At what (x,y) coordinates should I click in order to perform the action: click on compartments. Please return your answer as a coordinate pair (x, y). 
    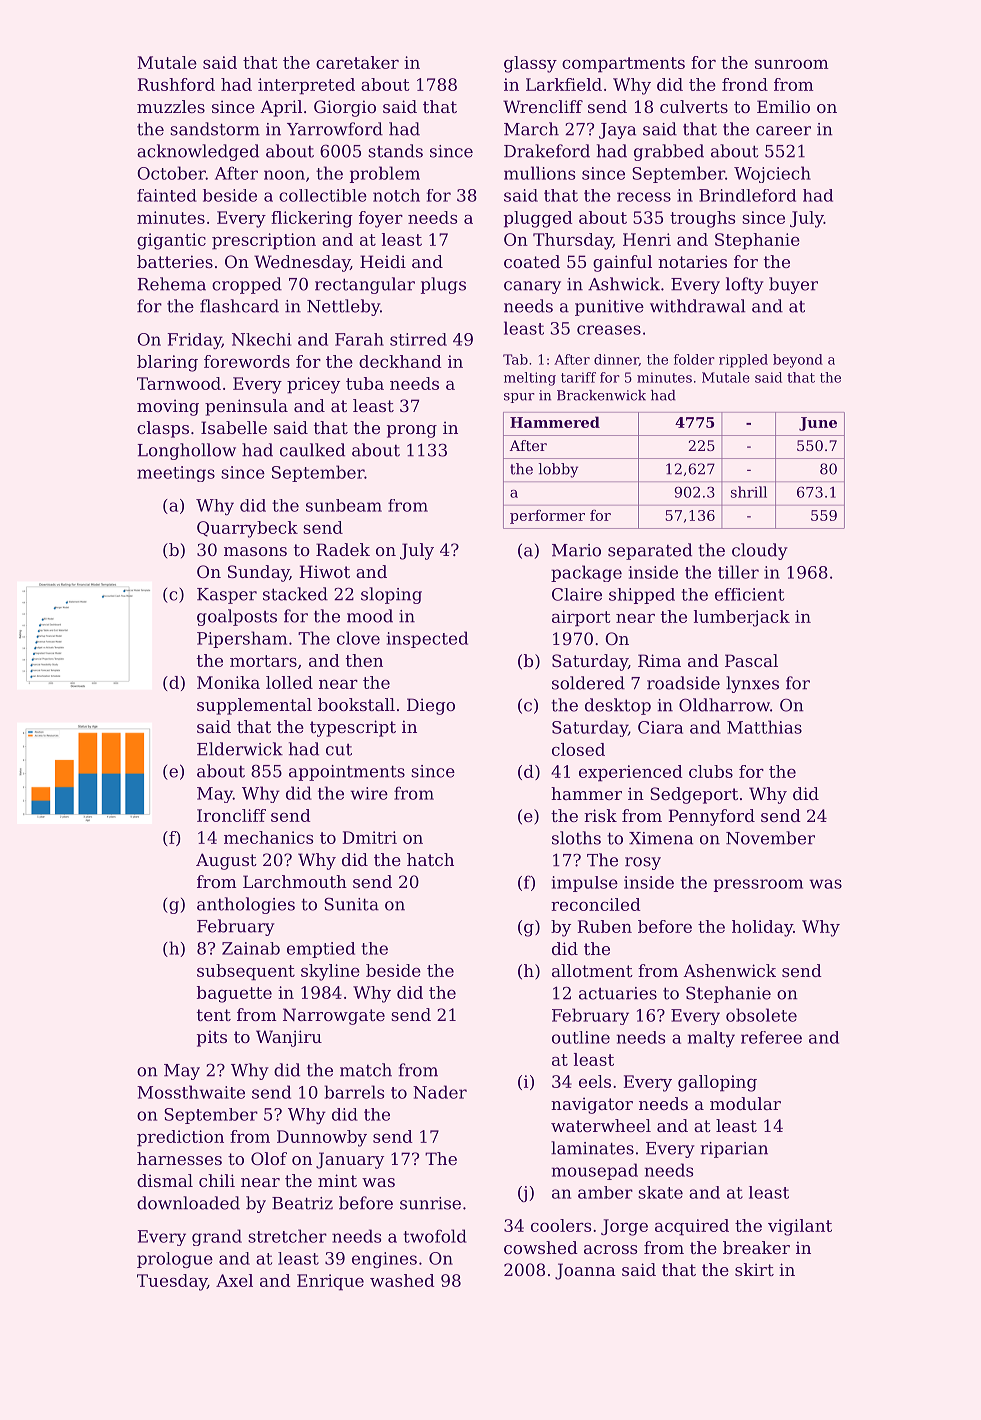
    Looking at the image, I should click on (623, 65).
